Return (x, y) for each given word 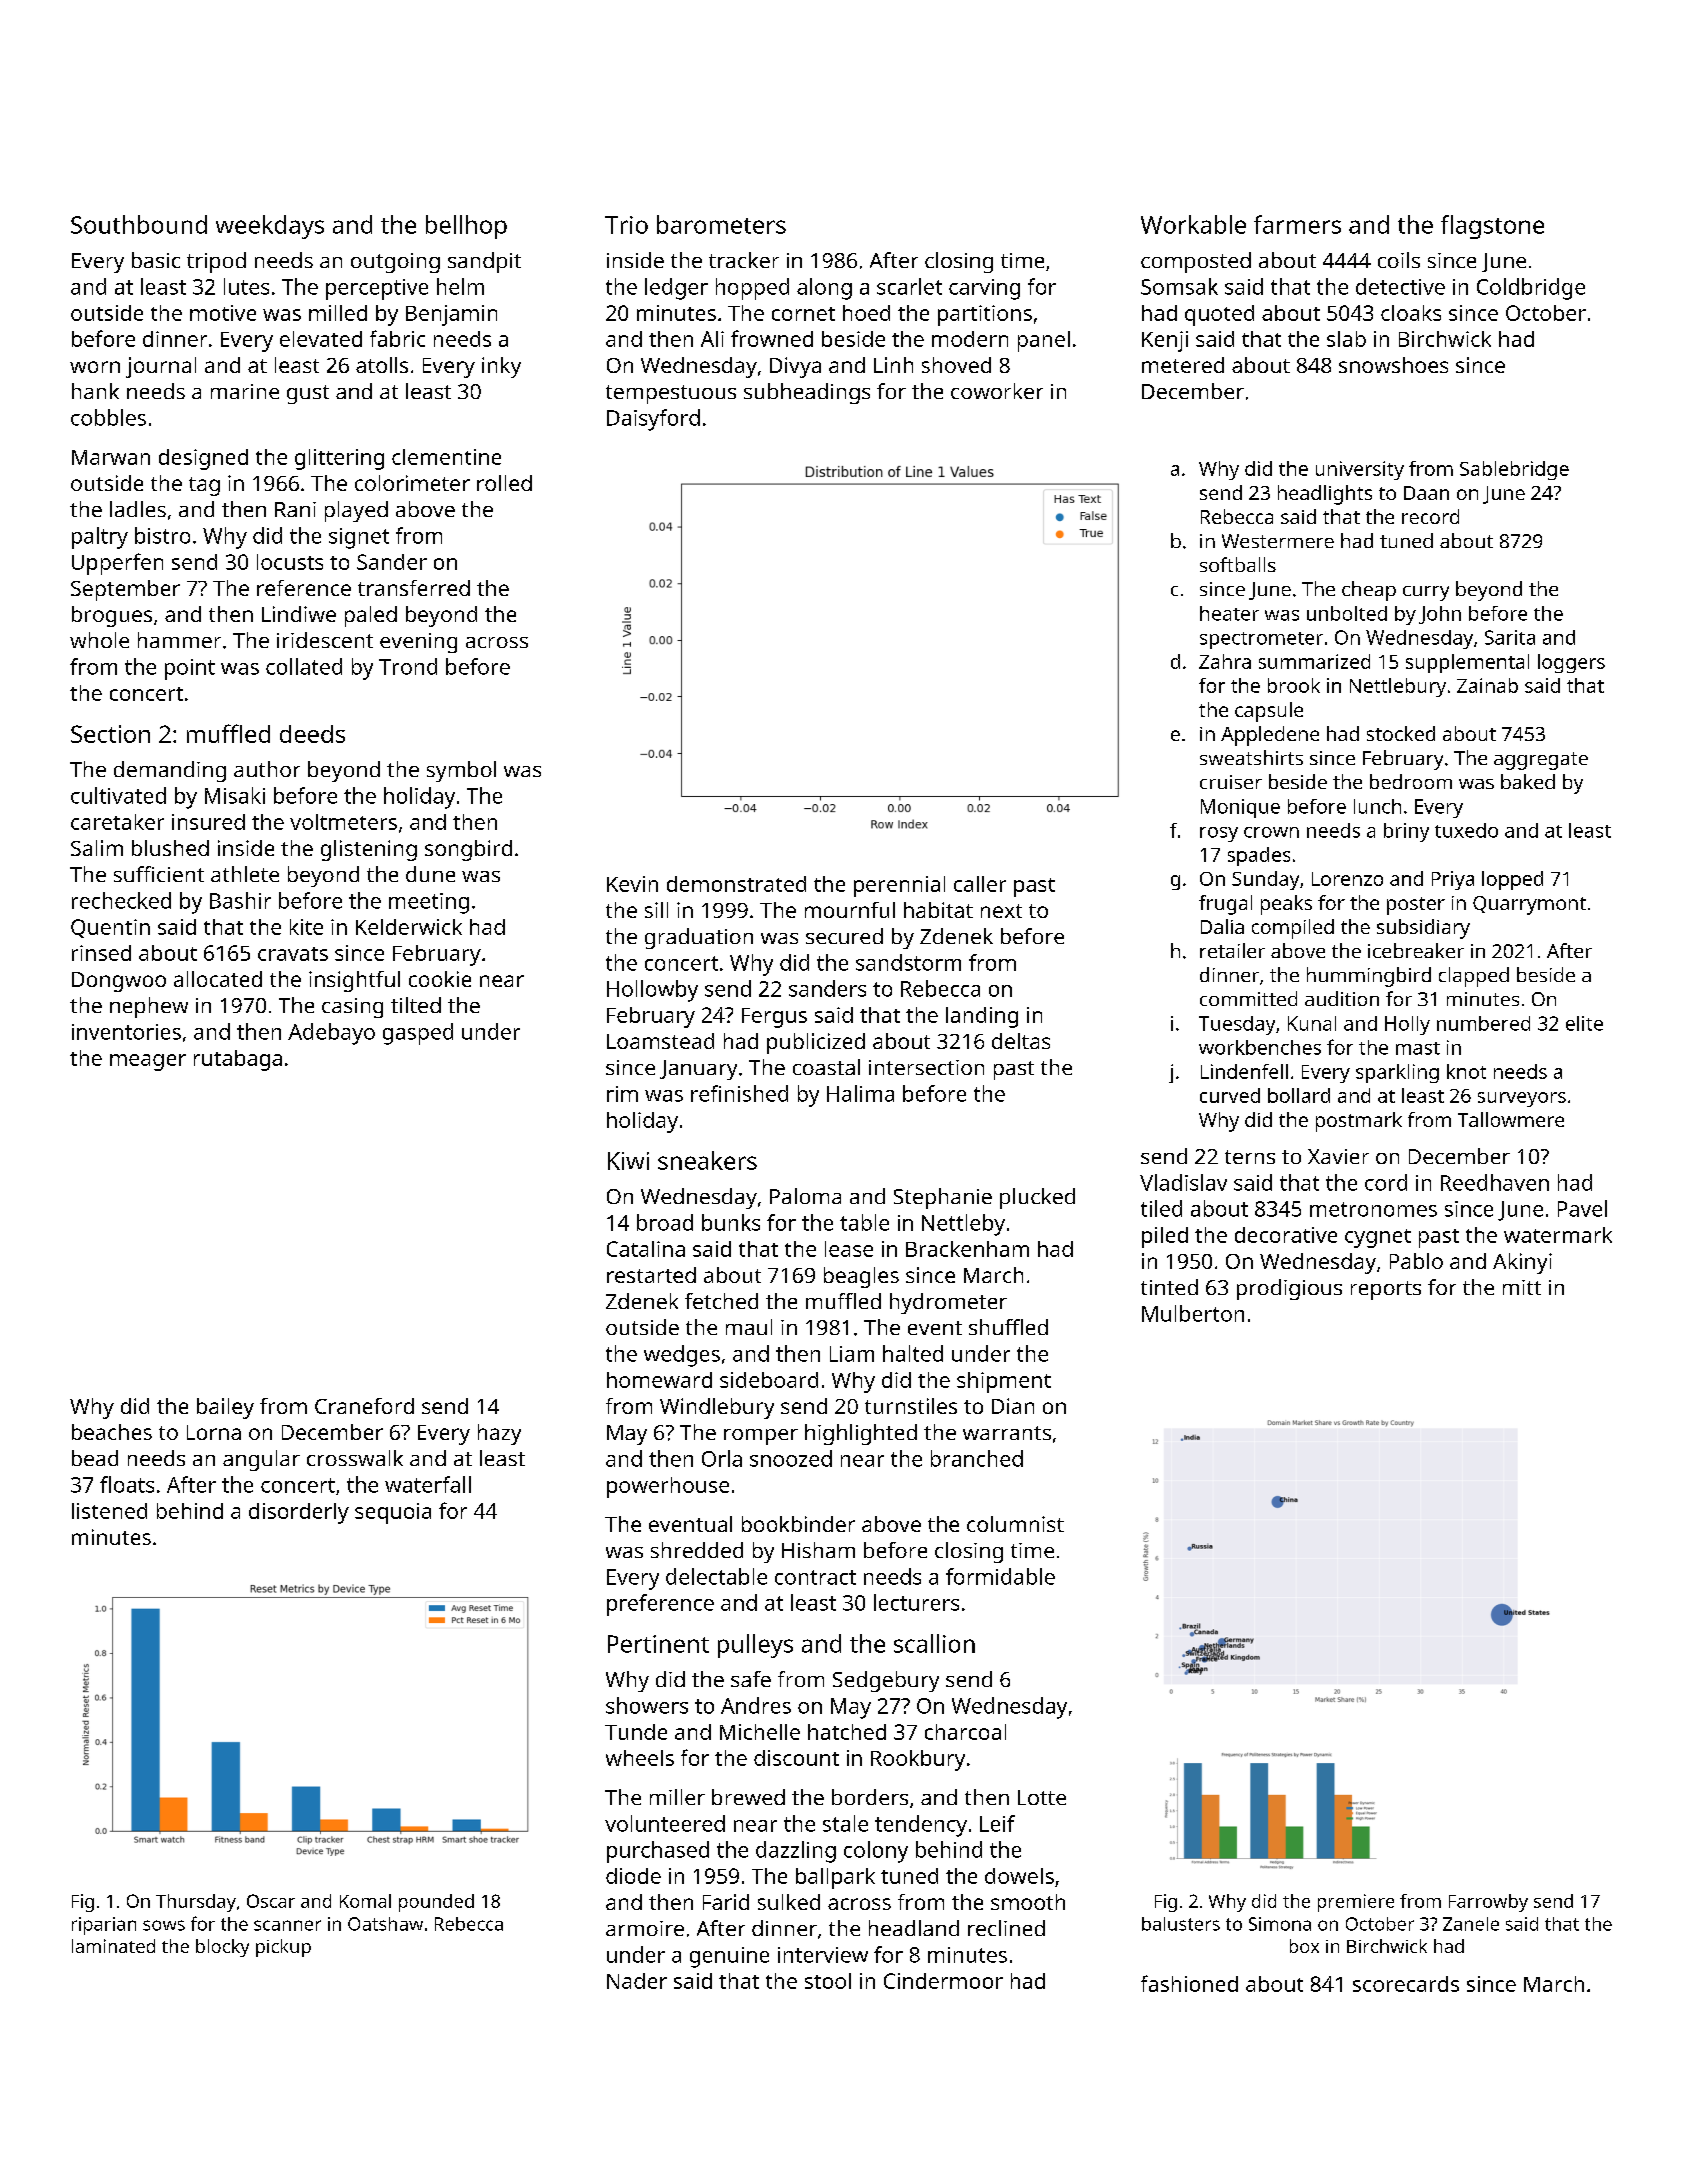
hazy (499, 1434)
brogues (112, 616)
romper (761, 1437)
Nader (637, 1981)
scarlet (909, 286)
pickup (283, 1948)
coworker (997, 391)
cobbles (108, 417)
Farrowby (1488, 1903)
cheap (1369, 591)
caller (980, 884)
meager (148, 1062)
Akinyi (1522, 1263)
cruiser (1231, 782)
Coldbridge (1531, 289)
